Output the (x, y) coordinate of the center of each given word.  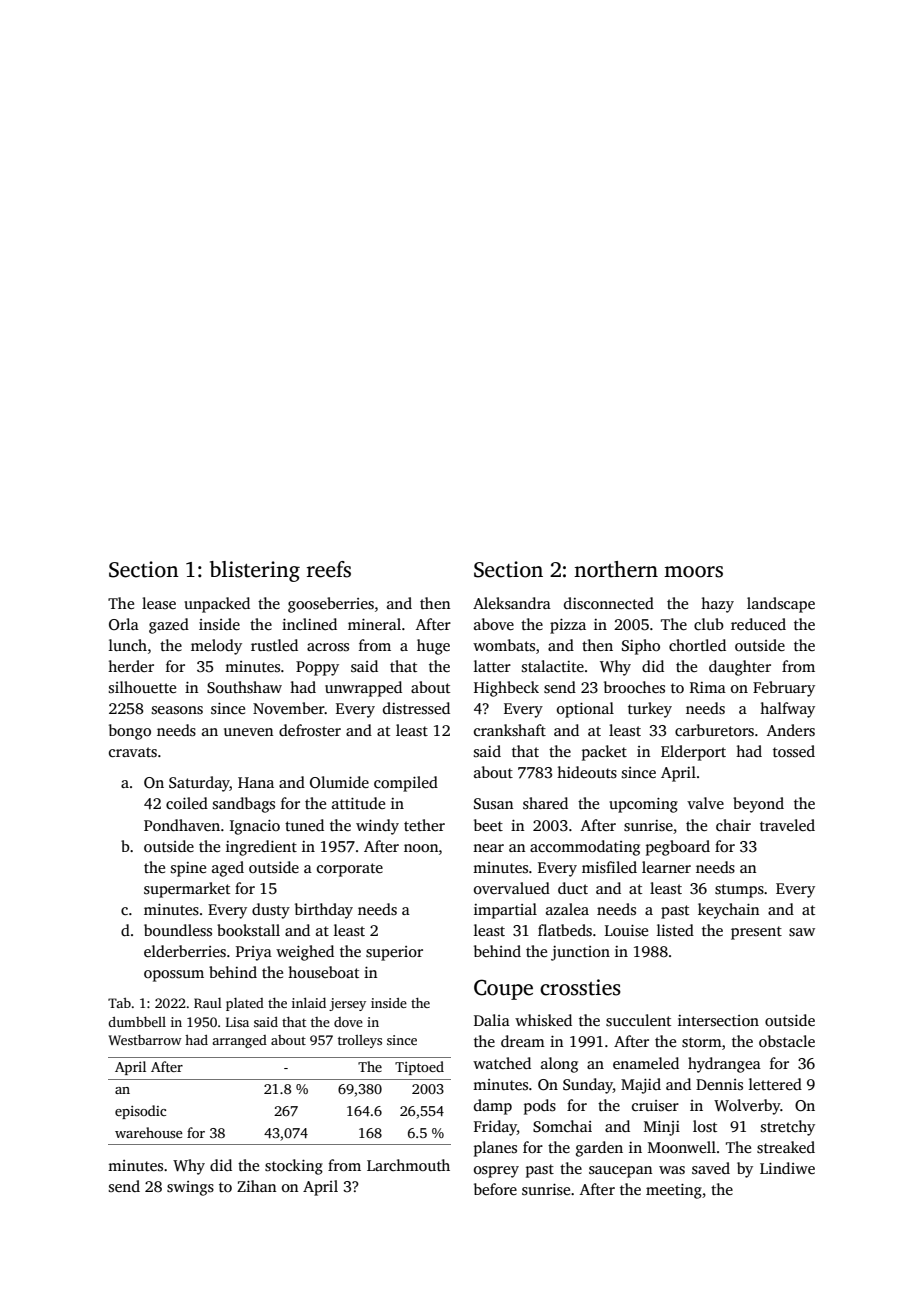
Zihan (256, 1186)
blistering (255, 571)
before (495, 1189)
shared (545, 803)
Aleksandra (512, 603)
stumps (739, 891)
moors (693, 572)
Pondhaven (182, 825)
